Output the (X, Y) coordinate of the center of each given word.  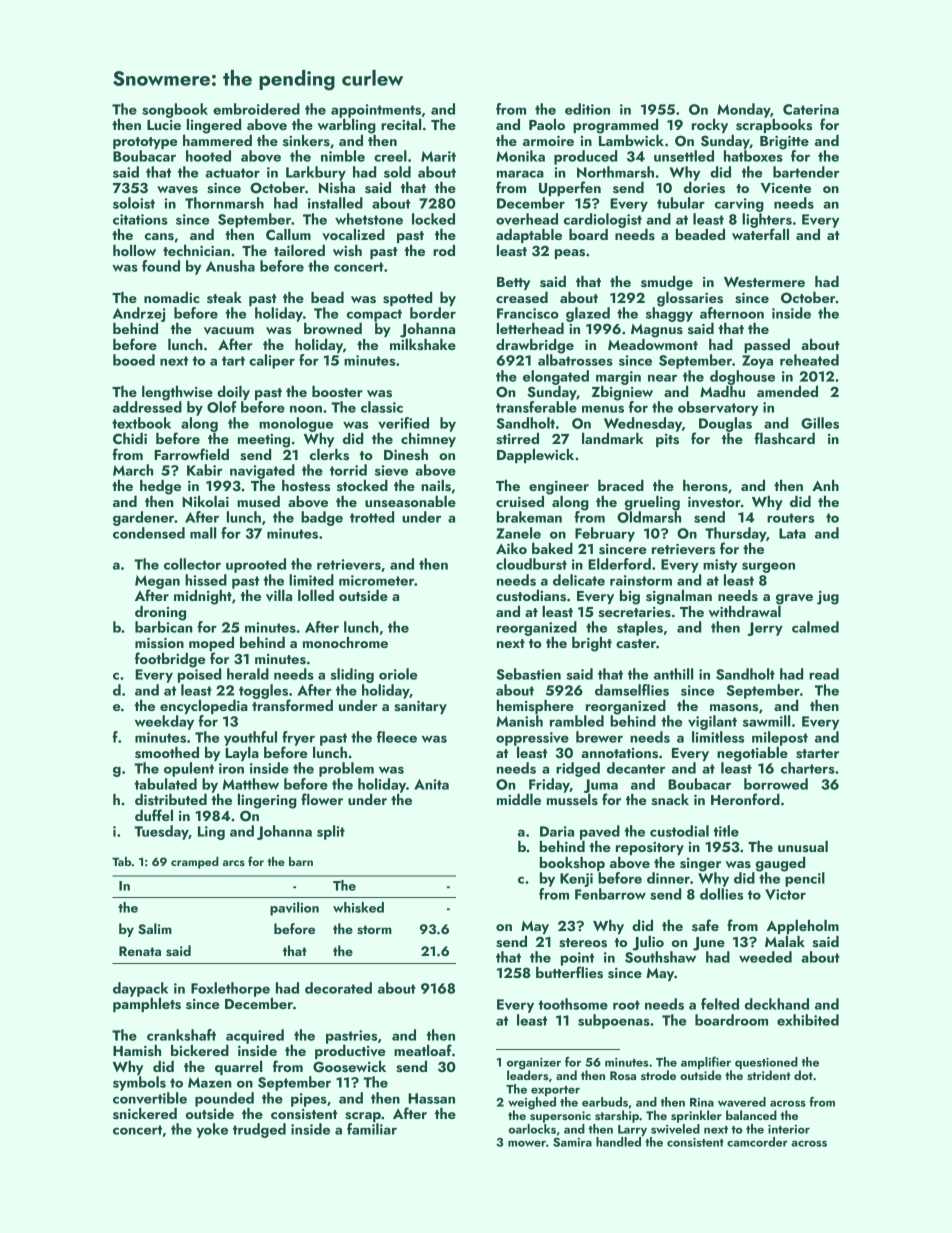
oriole (398, 674)
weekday (164, 722)
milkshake (423, 344)
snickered (145, 1113)
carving (739, 205)
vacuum (229, 331)
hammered (217, 140)
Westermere (764, 282)
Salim (155, 929)
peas (570, 254)
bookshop (572, 863)
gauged (780, 864)
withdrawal (745, 611)
